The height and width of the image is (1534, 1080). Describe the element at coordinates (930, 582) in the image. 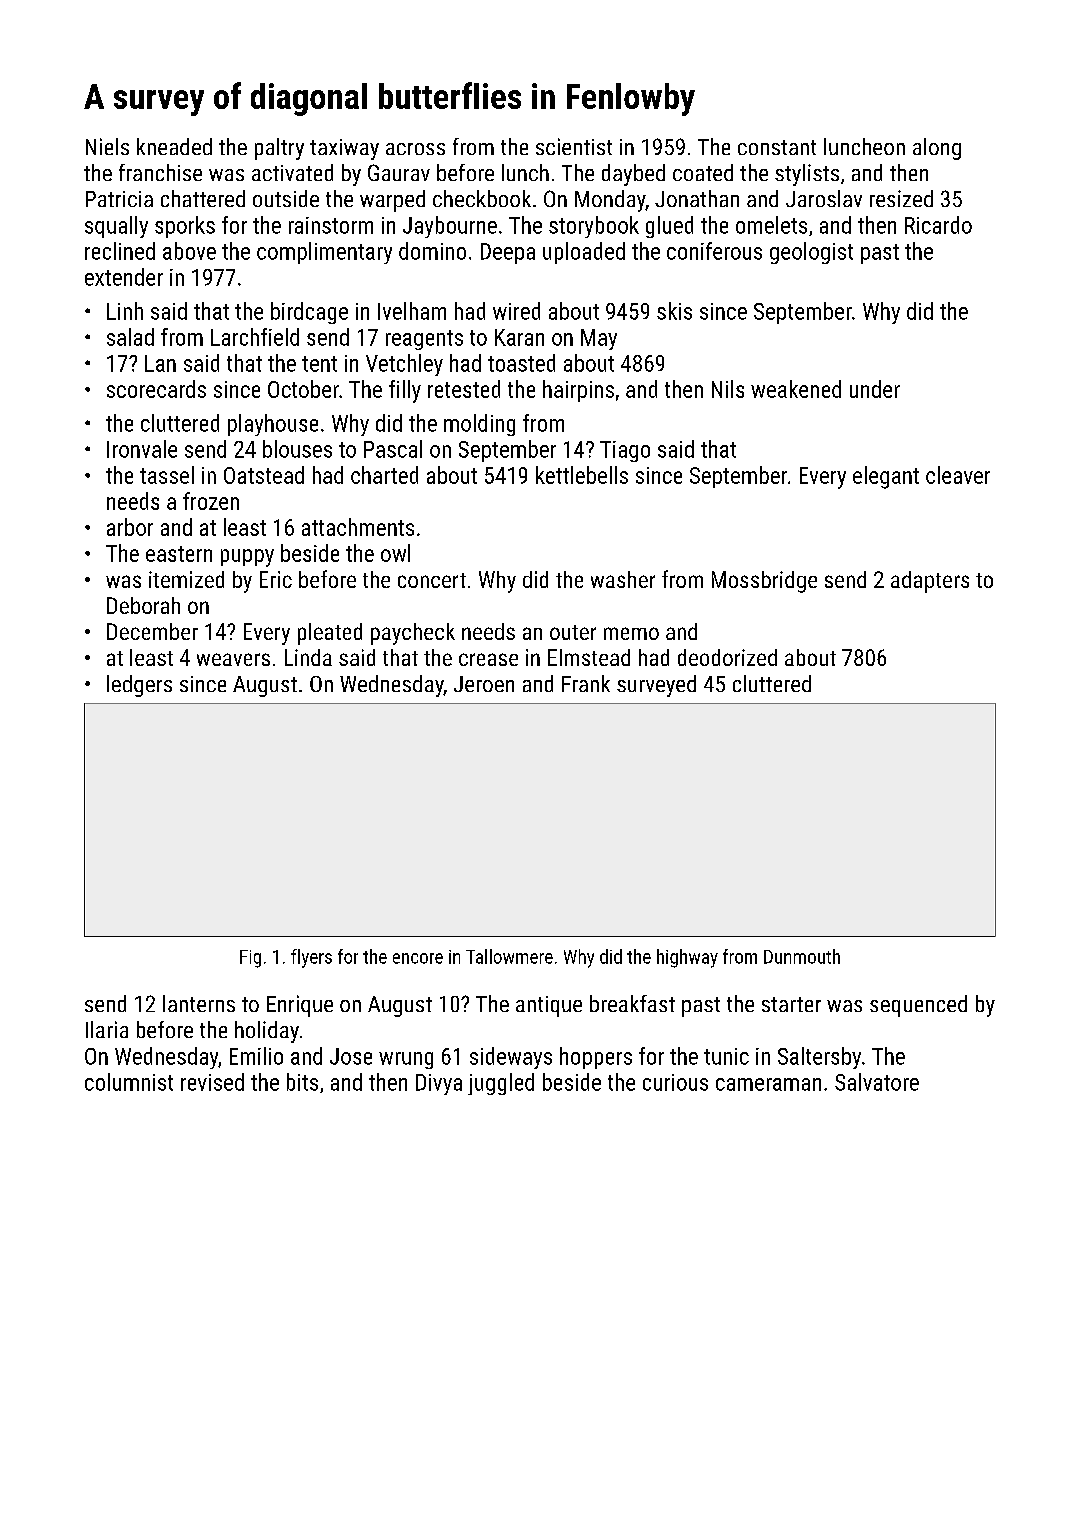

I see `adapters` at that location.
